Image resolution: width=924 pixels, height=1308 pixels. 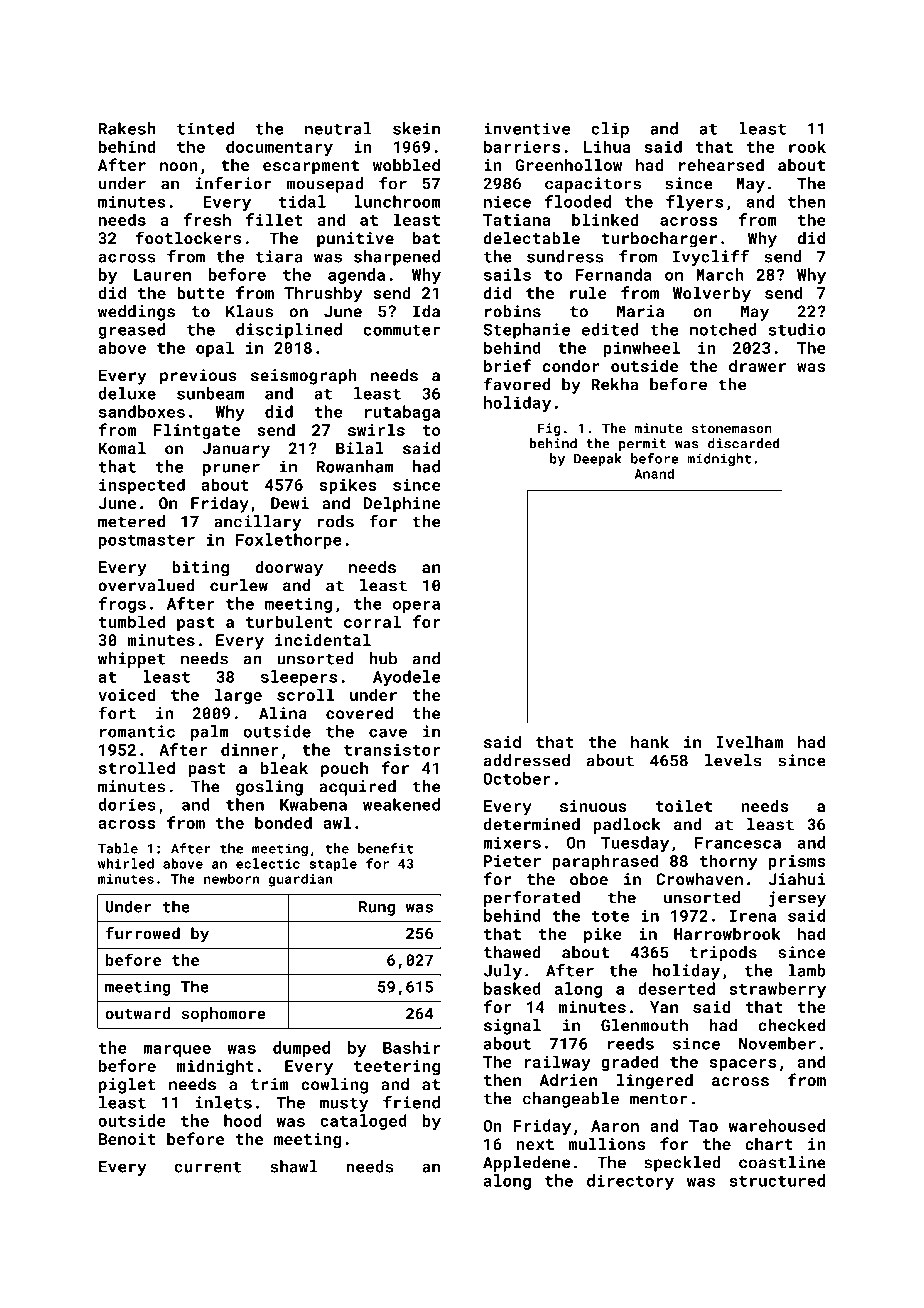 What do you see at coordinates (694, 203) in the screenshot?
I see `flyers` at bounding box center [694, 203].
